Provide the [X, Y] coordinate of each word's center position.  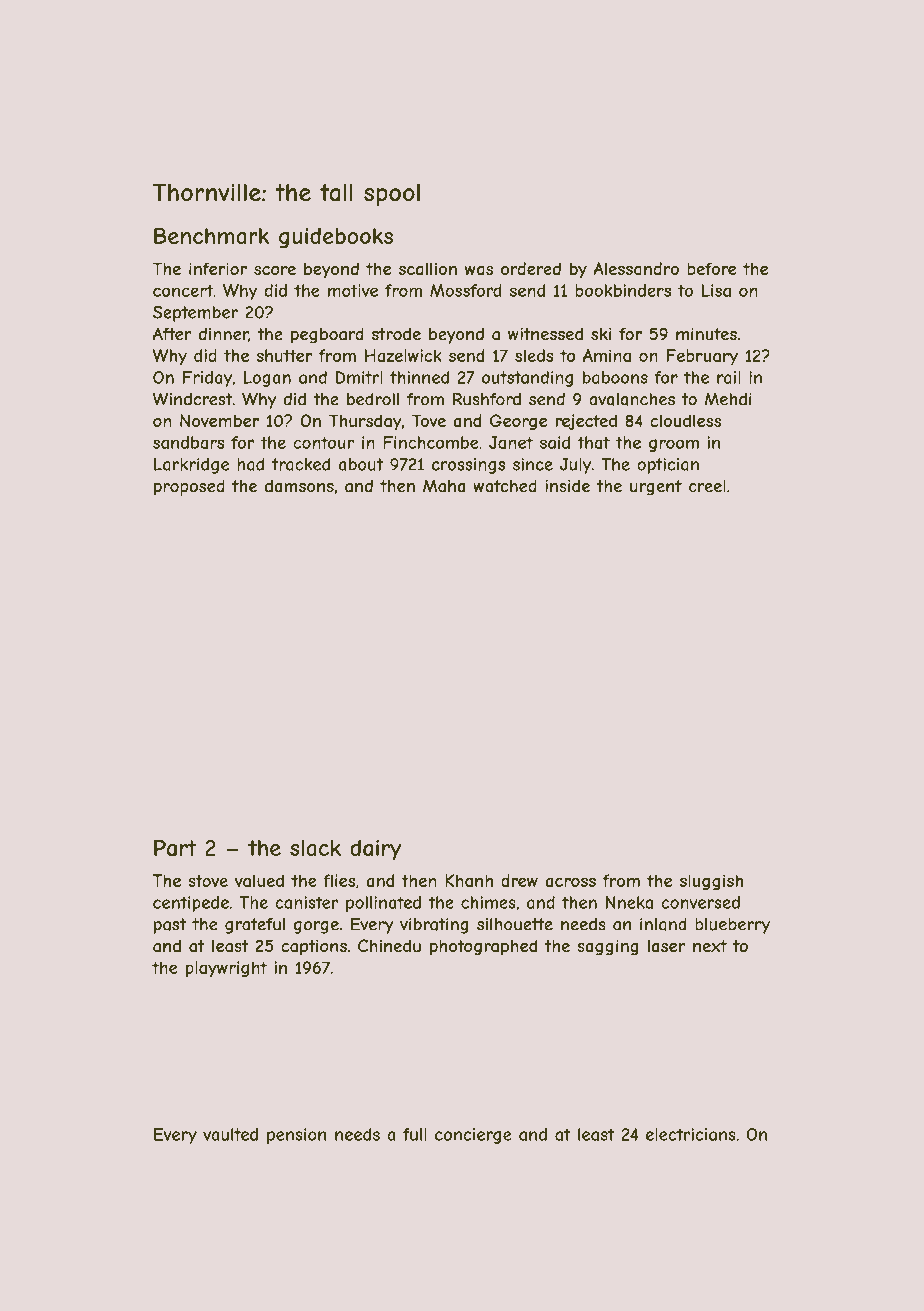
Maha [444, 486]
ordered [531, 268]
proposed [189, 487]
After [172, 334]
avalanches [632, 399]
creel [707, 486]
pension [296, 1136]
